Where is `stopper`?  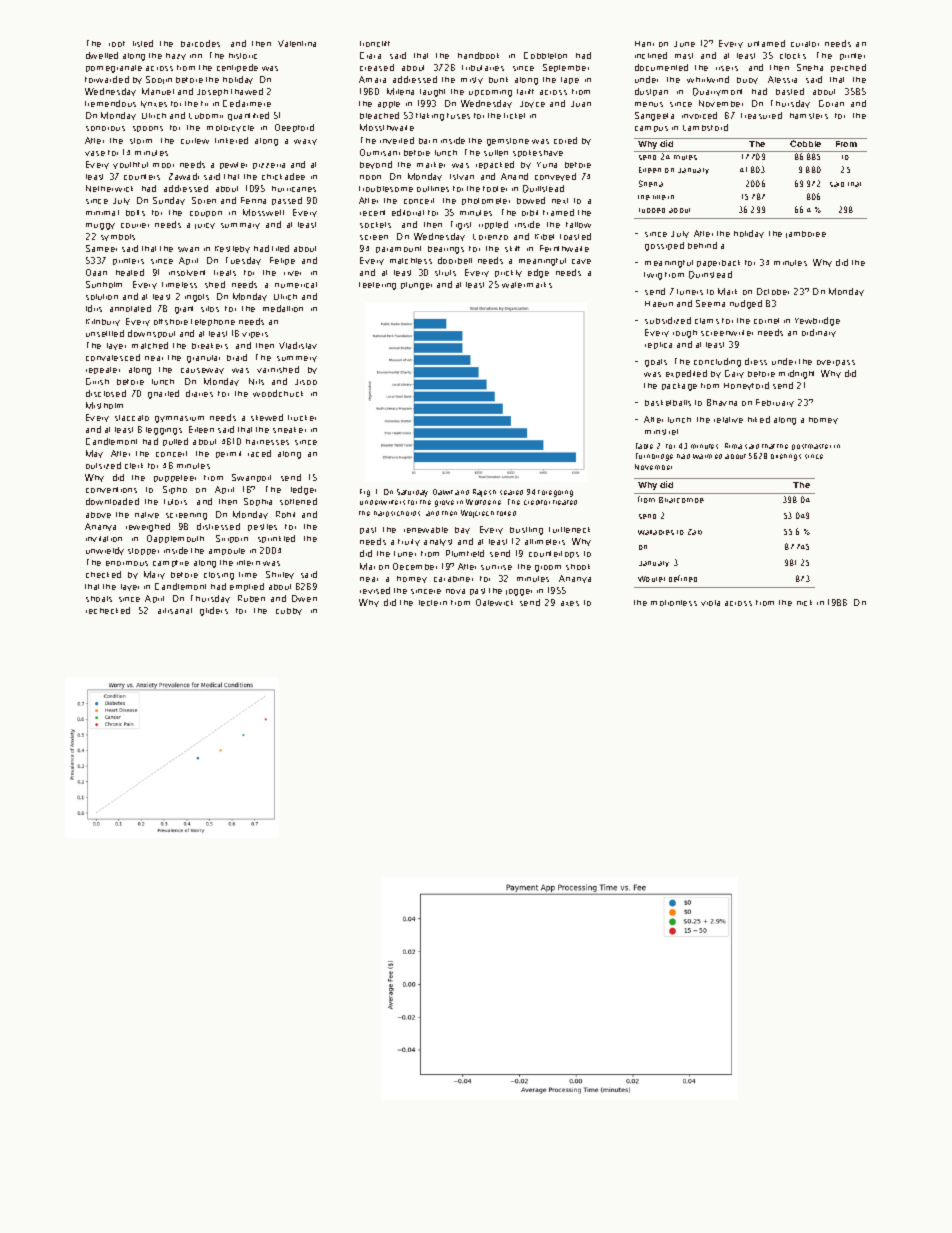 stopper is located at coordinates (143, 551).
